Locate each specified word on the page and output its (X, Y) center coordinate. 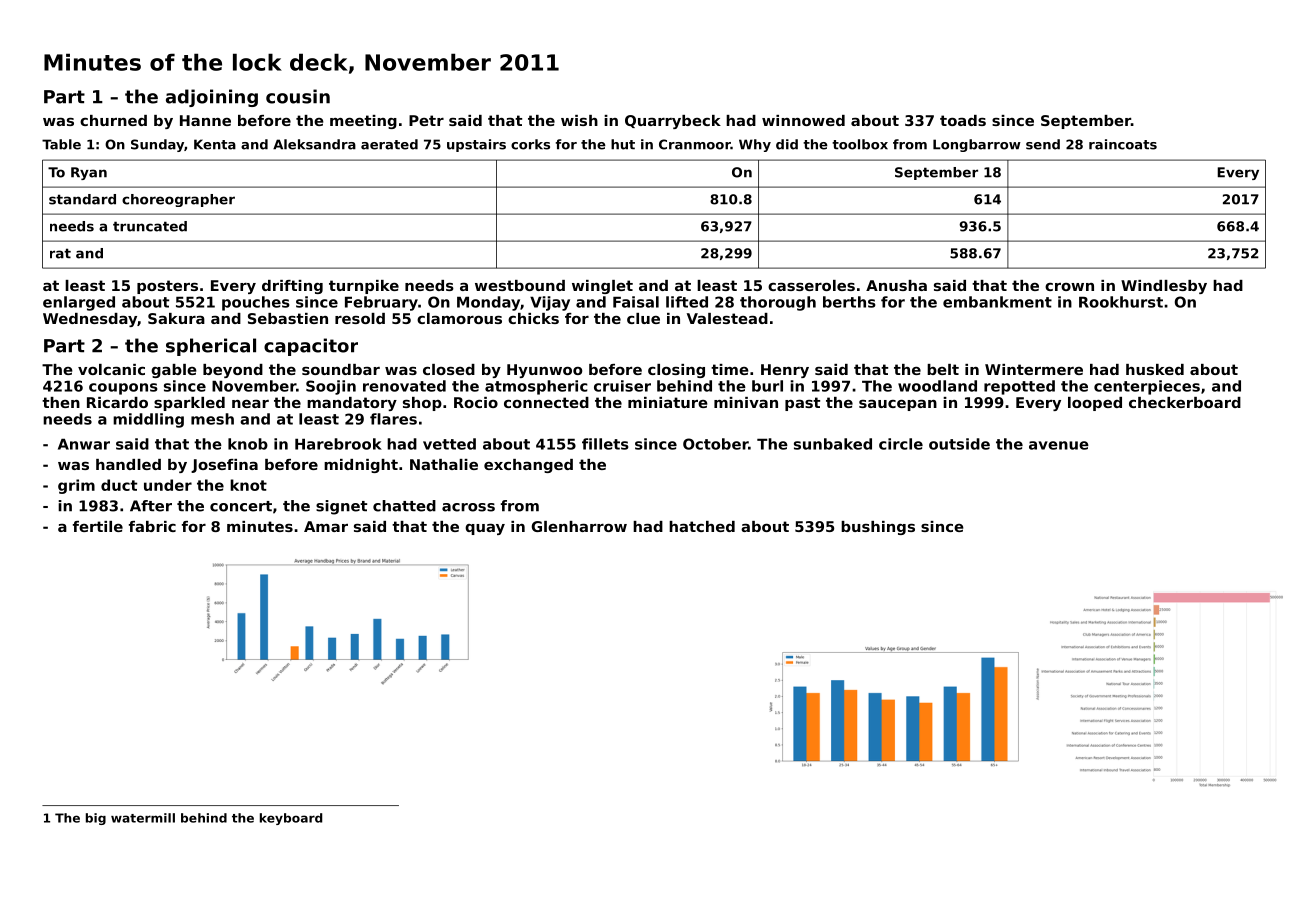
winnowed (803, 120)
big (96, 819)
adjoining (212, 98)
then (61, 402)
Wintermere (1034, 369)
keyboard (291, 819)
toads (963, 120)
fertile (98, 526)
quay (485, 529)
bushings (878, 528)
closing (676, 371)
